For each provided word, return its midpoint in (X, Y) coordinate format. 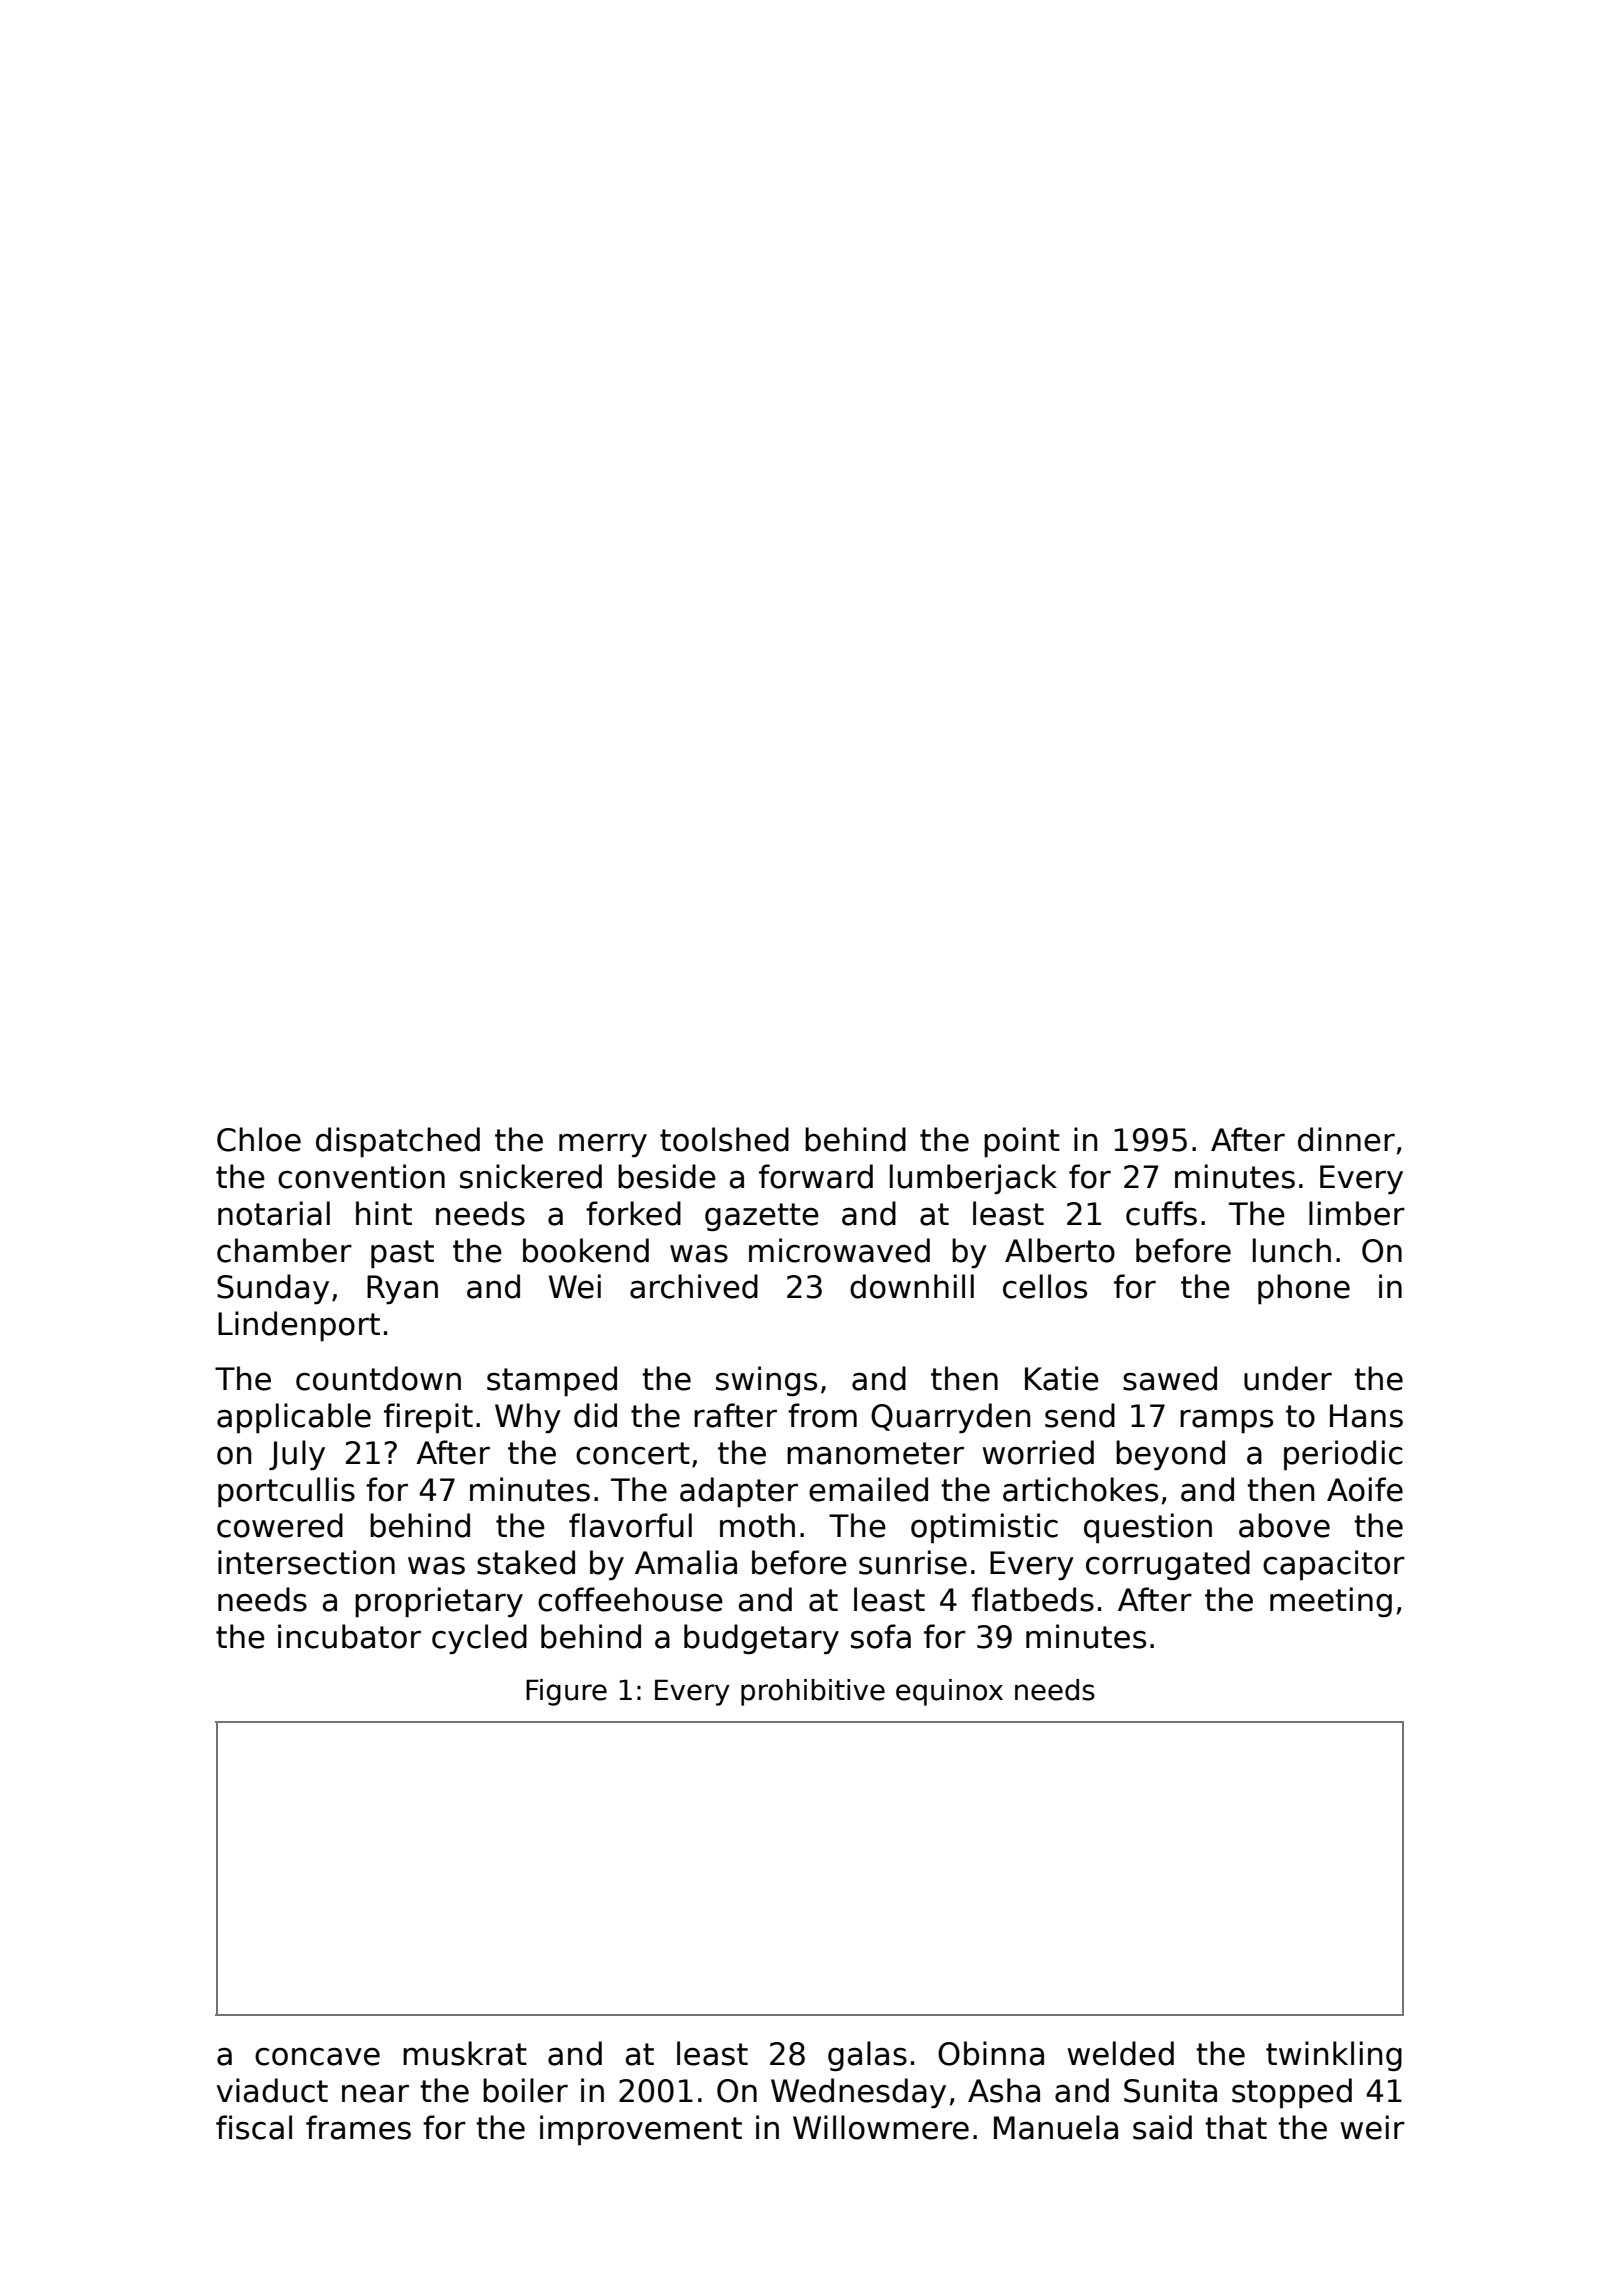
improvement (641, 2130)
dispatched (398, 1142)
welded (1120, 2053)
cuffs (1161, 1213)
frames (358, 2127)
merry (603, 1145)
